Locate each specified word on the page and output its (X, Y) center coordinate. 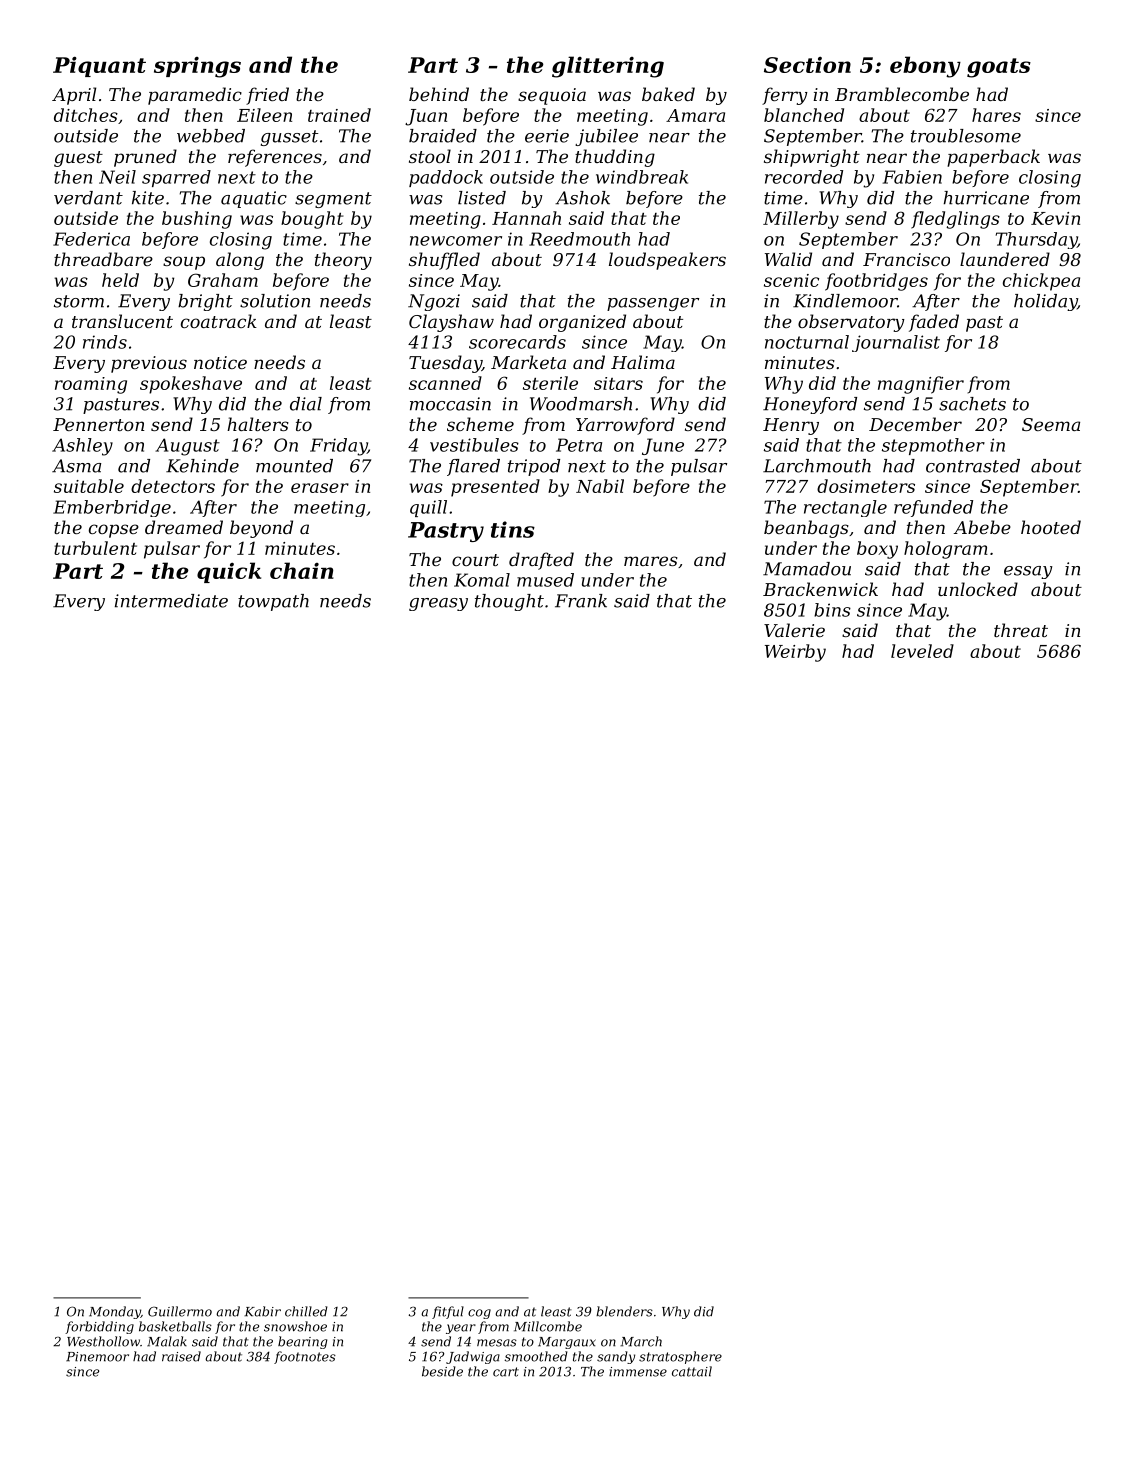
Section (807, 65)
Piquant (99, 66)
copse (114, 531)
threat (1021, 630)
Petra (579, 445)
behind (439, 94)
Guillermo (180, 1311)
